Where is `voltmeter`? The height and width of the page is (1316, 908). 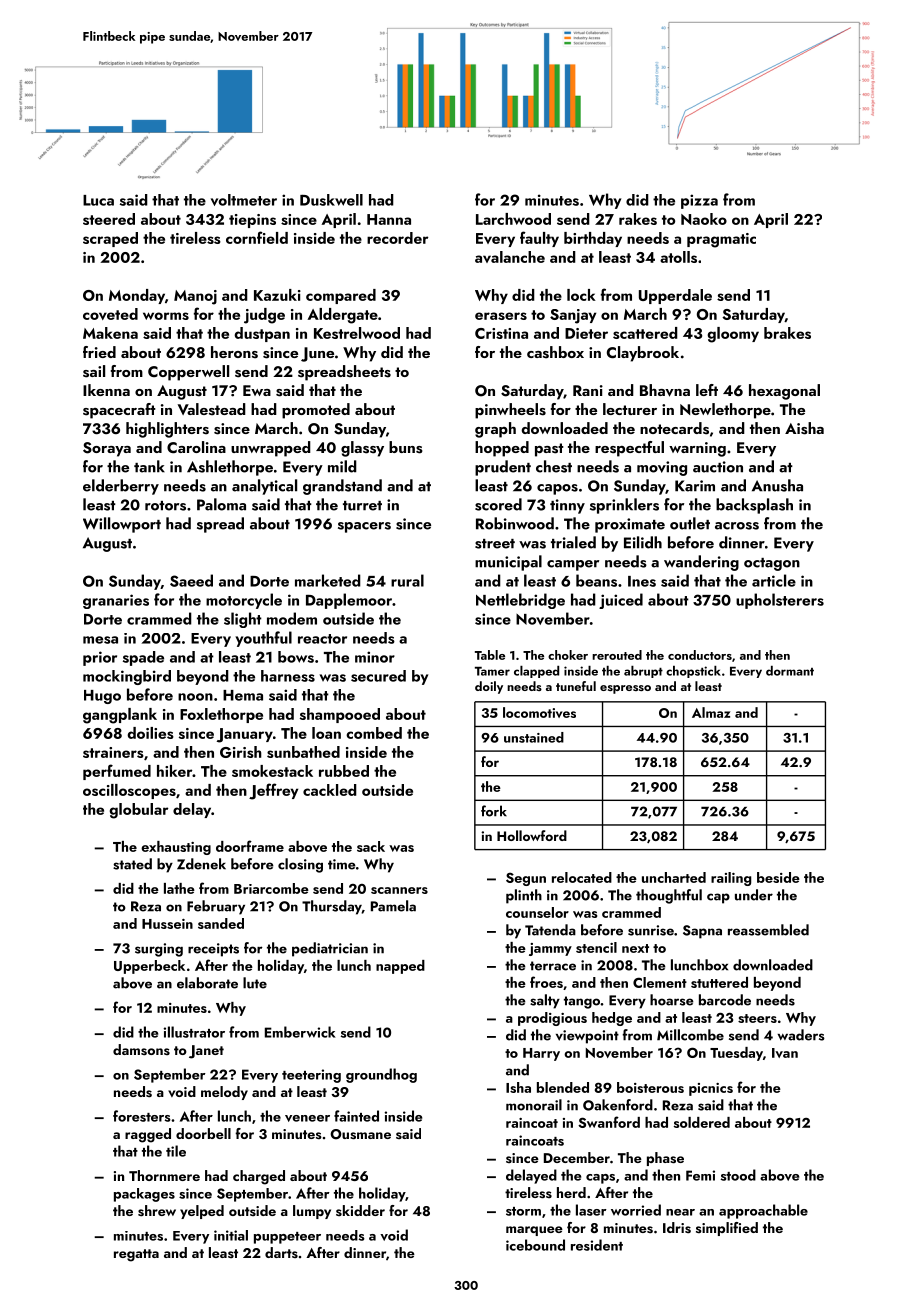
voltmeter is located at coordinates (244, 200).
